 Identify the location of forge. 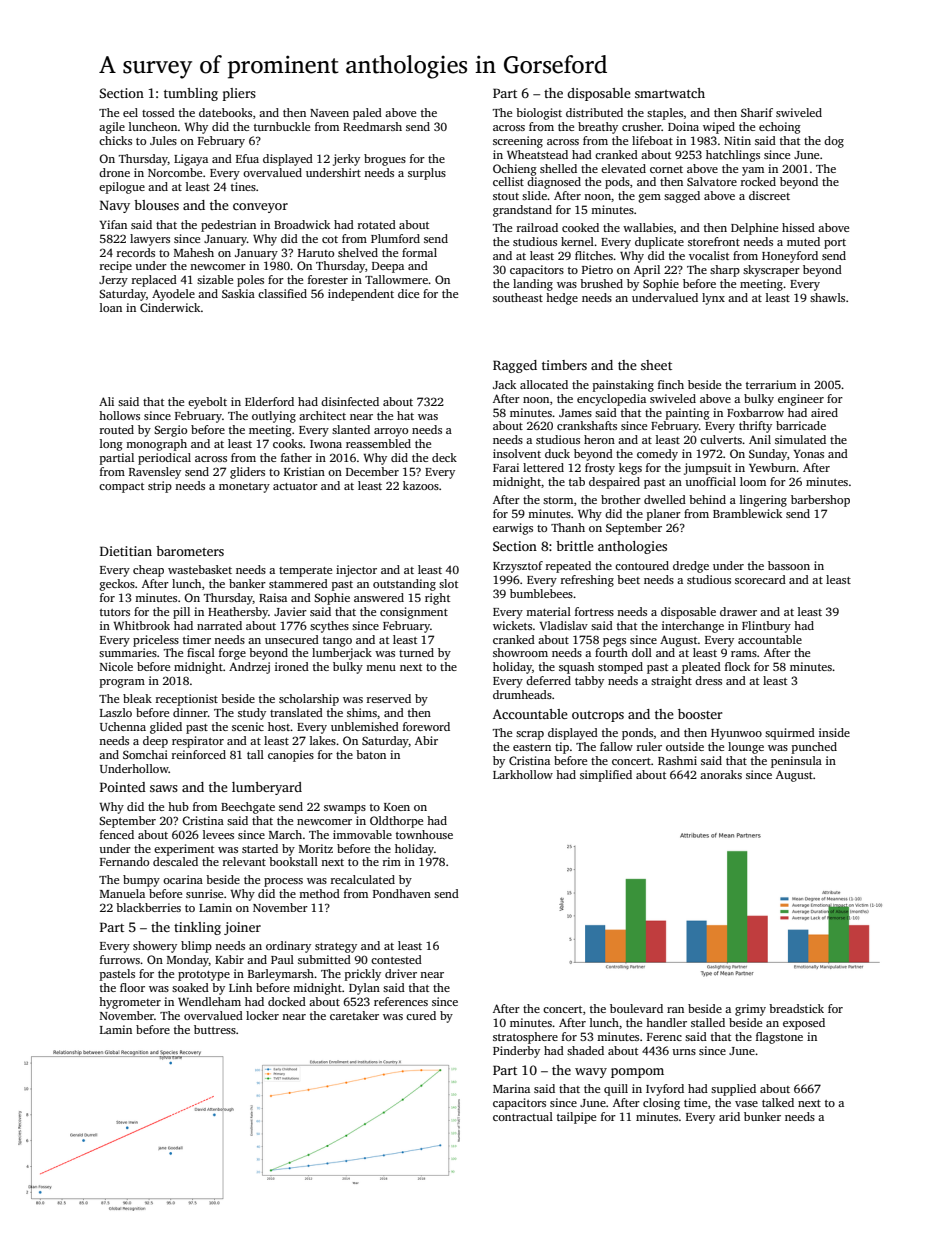
(232, 654).
